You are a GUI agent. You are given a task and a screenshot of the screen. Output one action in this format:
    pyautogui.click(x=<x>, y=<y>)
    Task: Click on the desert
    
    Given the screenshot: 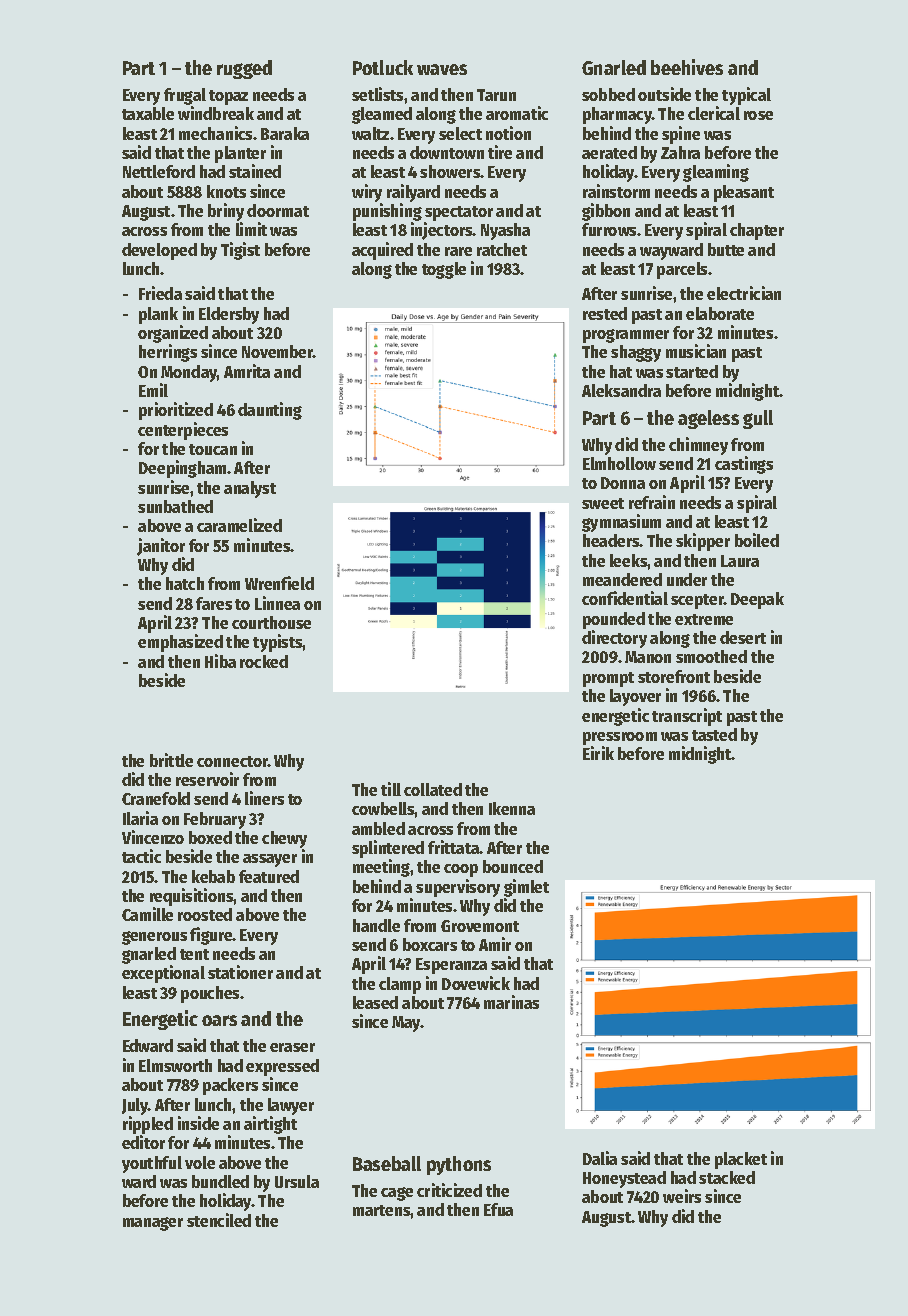 What is the action you would take?
    pyautogui.click(x=743, y=637)
